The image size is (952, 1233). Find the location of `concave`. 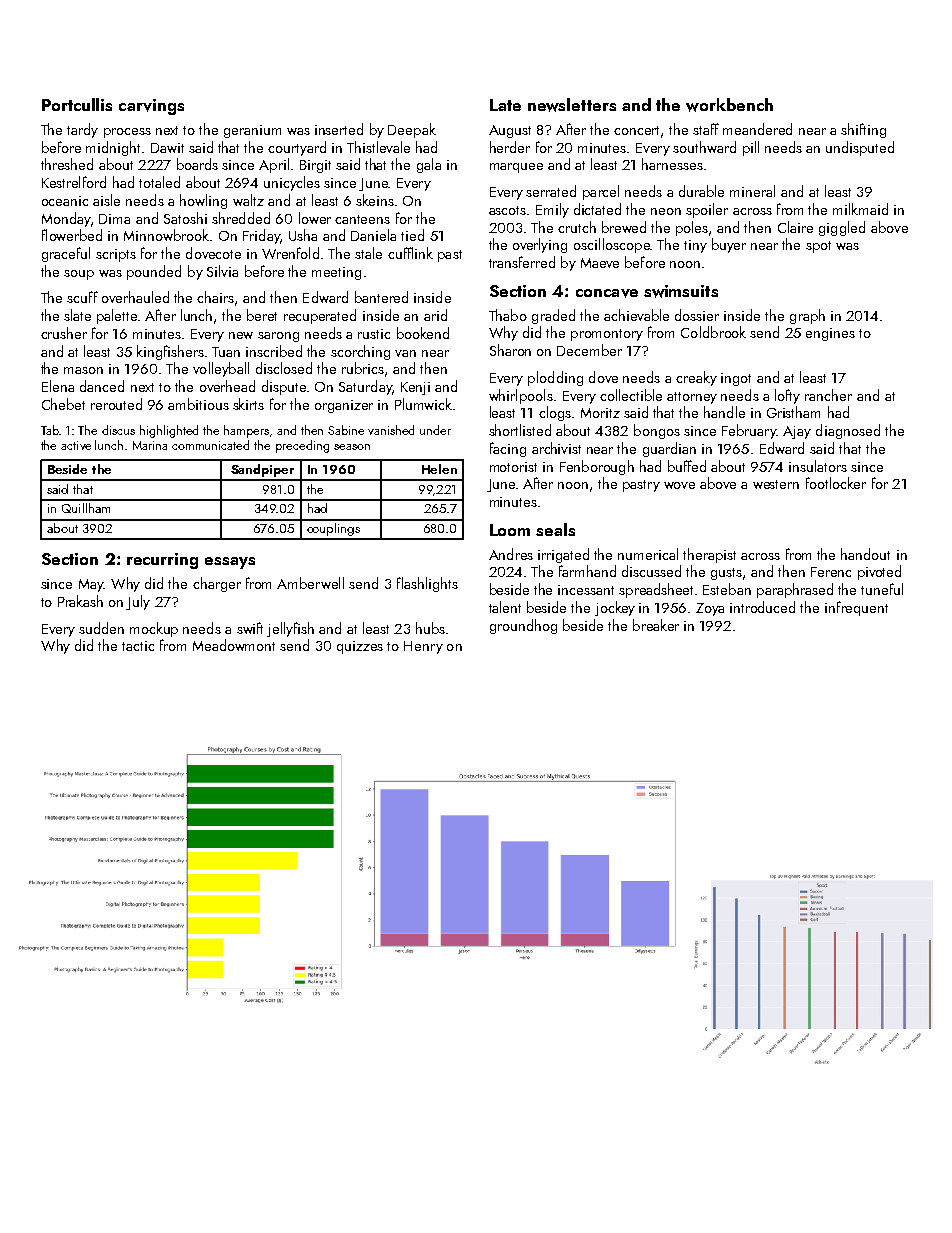

concave is located at coordinates (607, 293).
